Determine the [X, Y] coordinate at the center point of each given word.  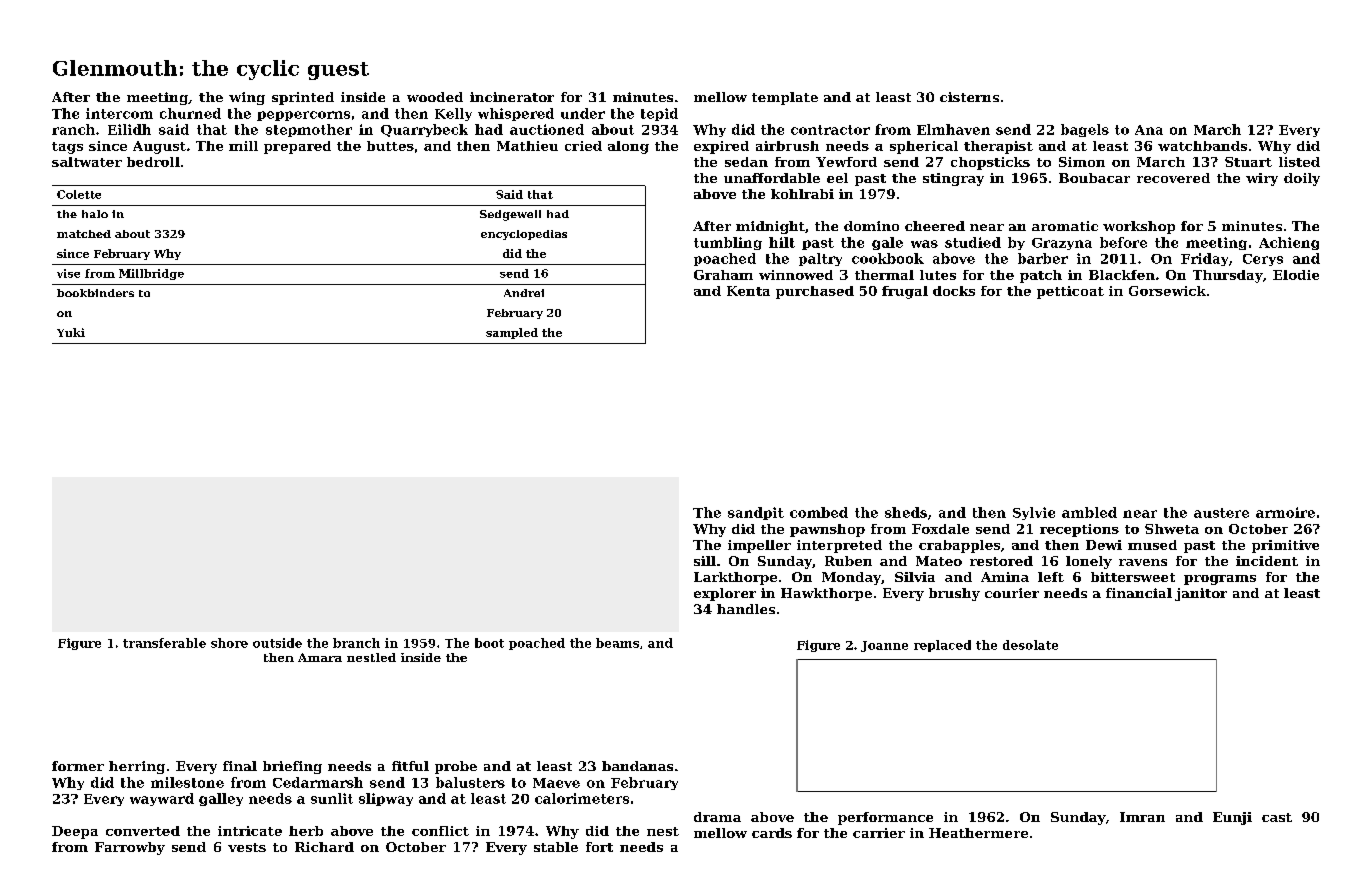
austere [1221, 513]
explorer [725, 594]
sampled [512, 333]
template [785, 98]
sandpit [756, 513]
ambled [1089, 512]
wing [247, 98]
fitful [410, 766]
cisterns [969, 97]
